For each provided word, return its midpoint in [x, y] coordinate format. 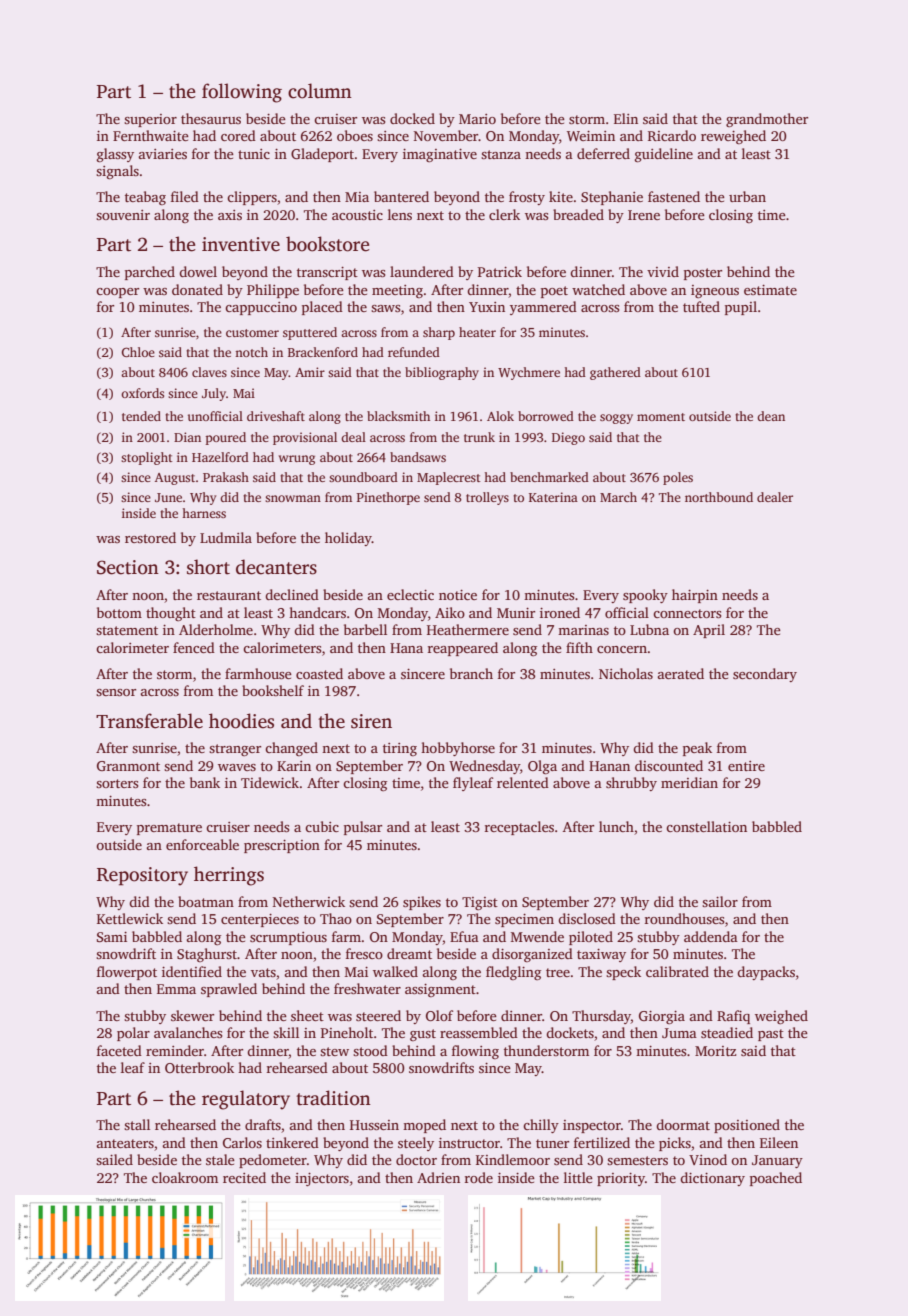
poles [678, 478]
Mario [477, 119]
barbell [365, 629]
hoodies [241, 721]
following [242, 93]
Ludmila [226, 537]
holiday [348, 539]
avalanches [188, 1032]
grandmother [767, 120]
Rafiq [733, 1017]
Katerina [553, 497]
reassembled [479, 1032]
